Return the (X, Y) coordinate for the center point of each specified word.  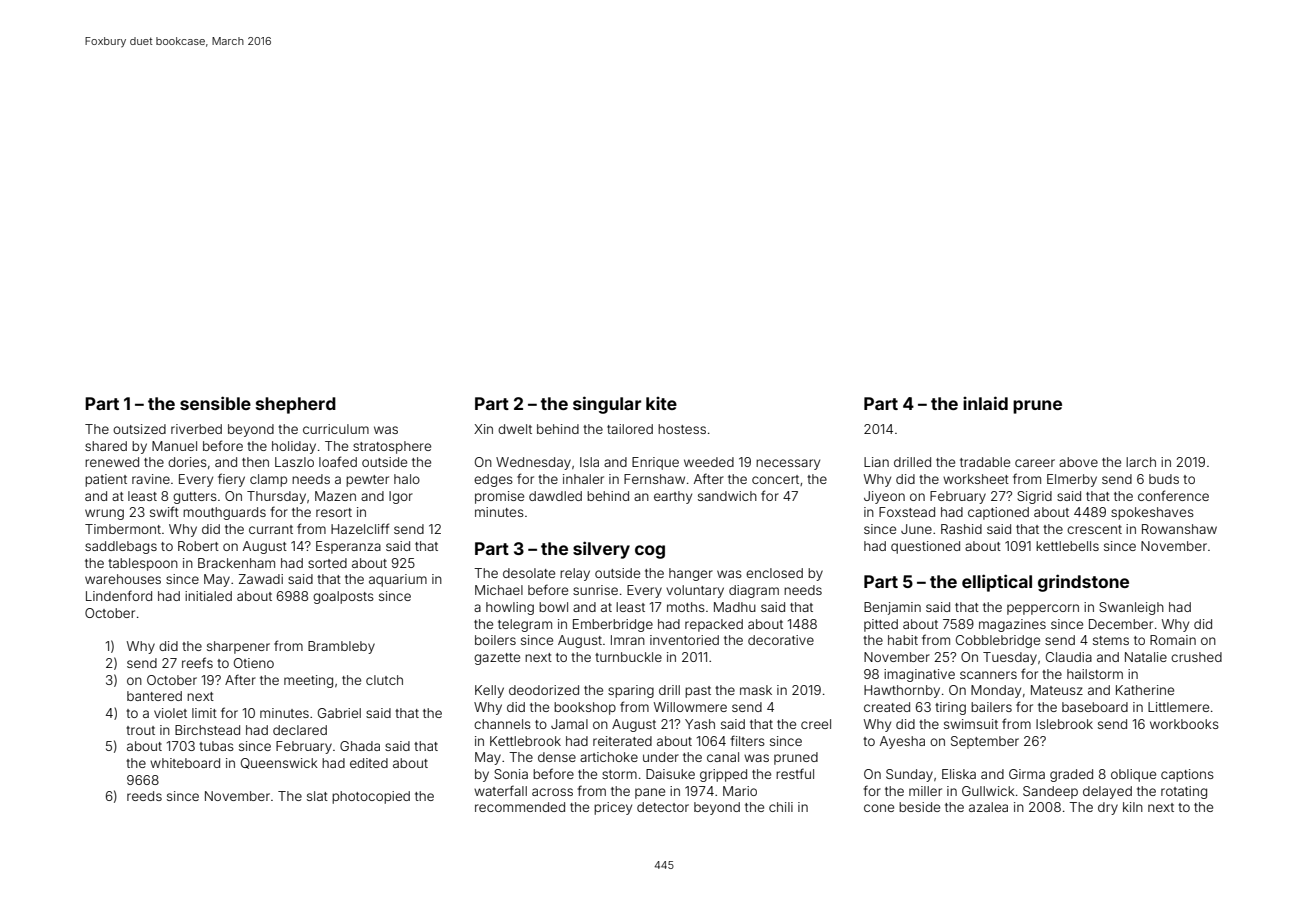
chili (781, 807)
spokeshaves (1152, 513)
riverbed (196, 429)
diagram (754, 591)
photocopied (371, 797)
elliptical (997, 583)
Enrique (655, 463)
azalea (988, 807)
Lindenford (119, 595)
